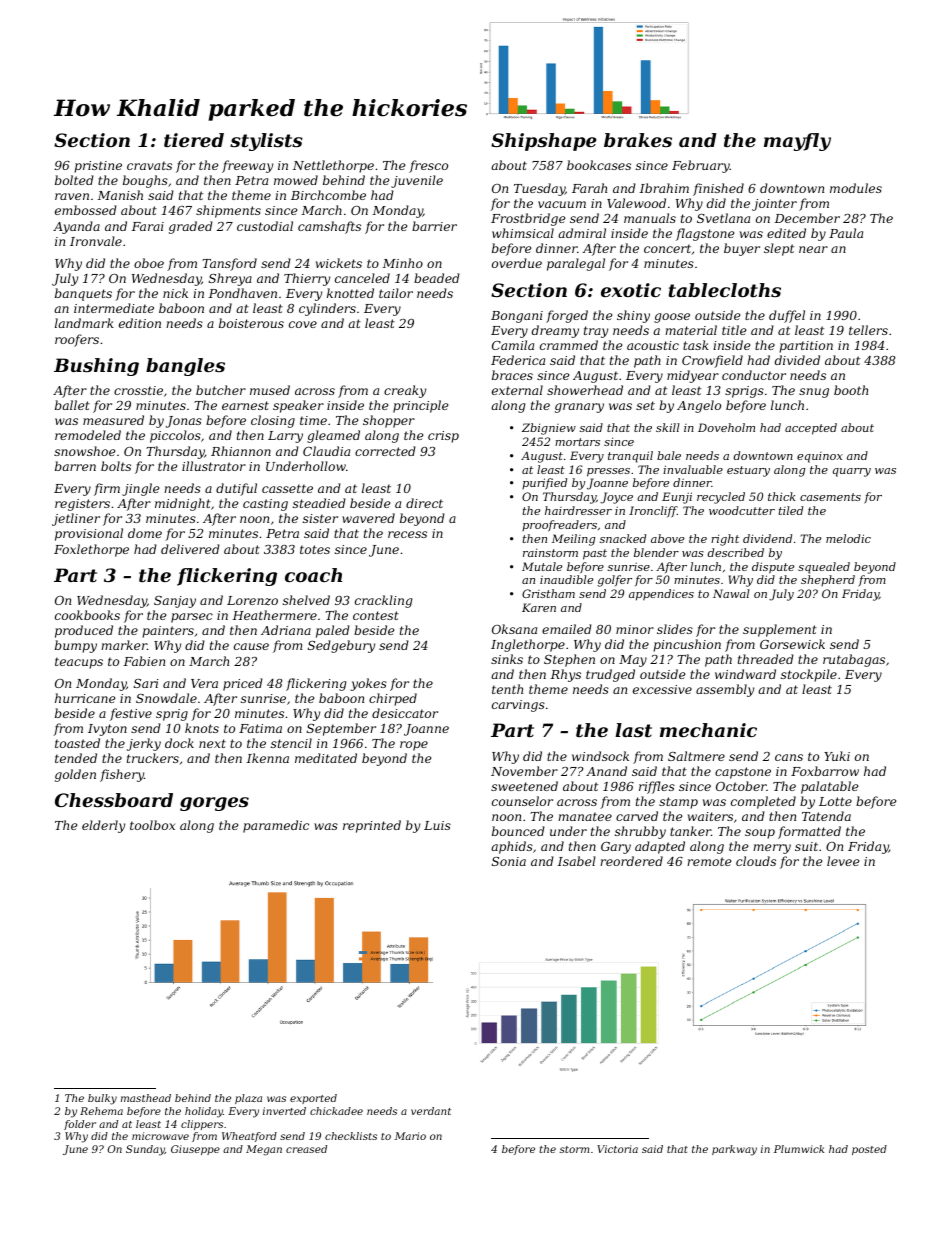  Describe the element at coordinates (368, 518) in the document. I see `wavered` at that location.
